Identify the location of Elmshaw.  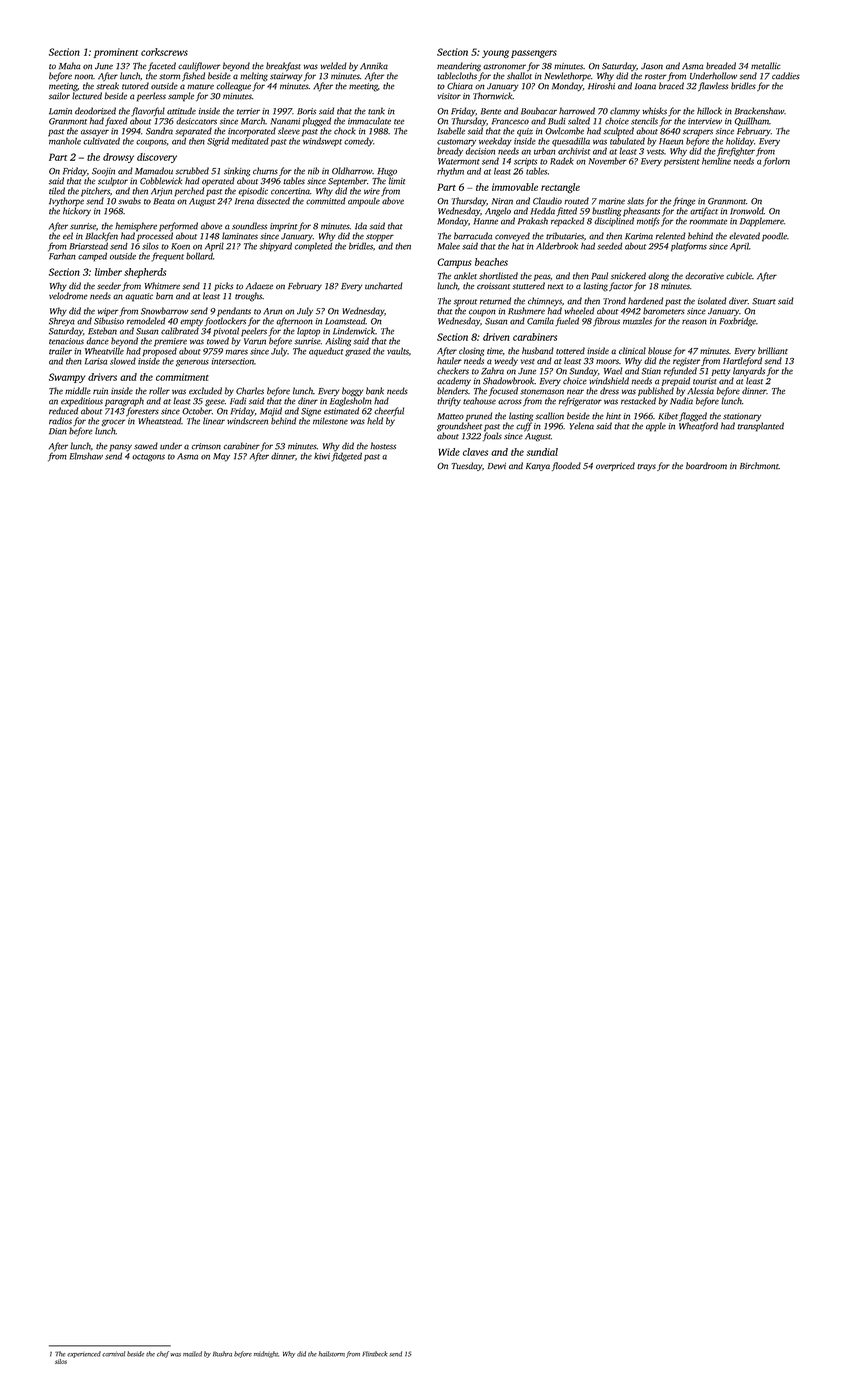
(86, 456).
